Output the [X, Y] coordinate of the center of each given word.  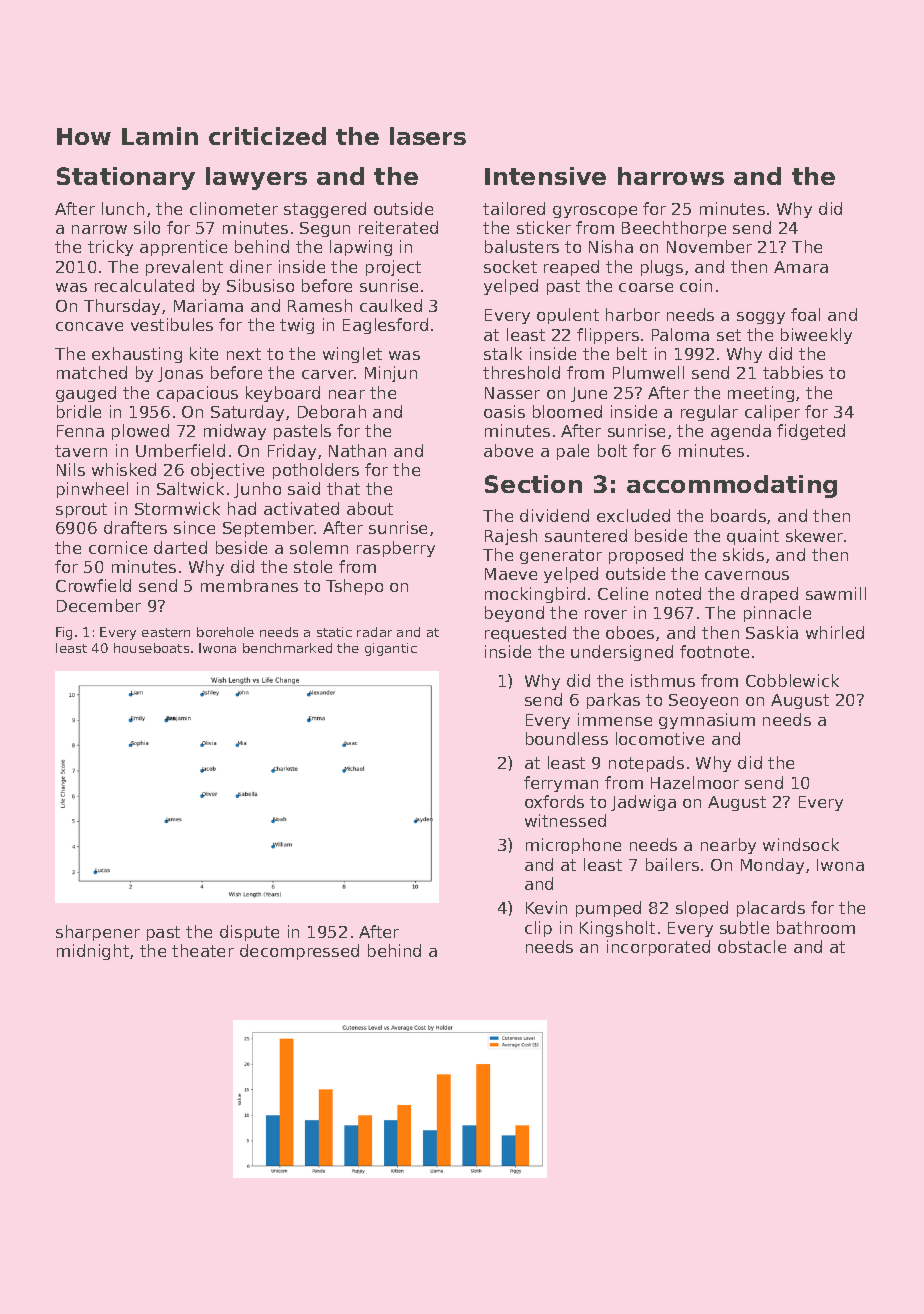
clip [538, 929]
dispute [249, 933]
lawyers [256, 178]
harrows [671, 176]
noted [678, 593]
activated [301, 508]
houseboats [151, 648]
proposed [646, 556]
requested [525, 634]
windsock [801, 844]
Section [533, 484]
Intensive [545, 176]
